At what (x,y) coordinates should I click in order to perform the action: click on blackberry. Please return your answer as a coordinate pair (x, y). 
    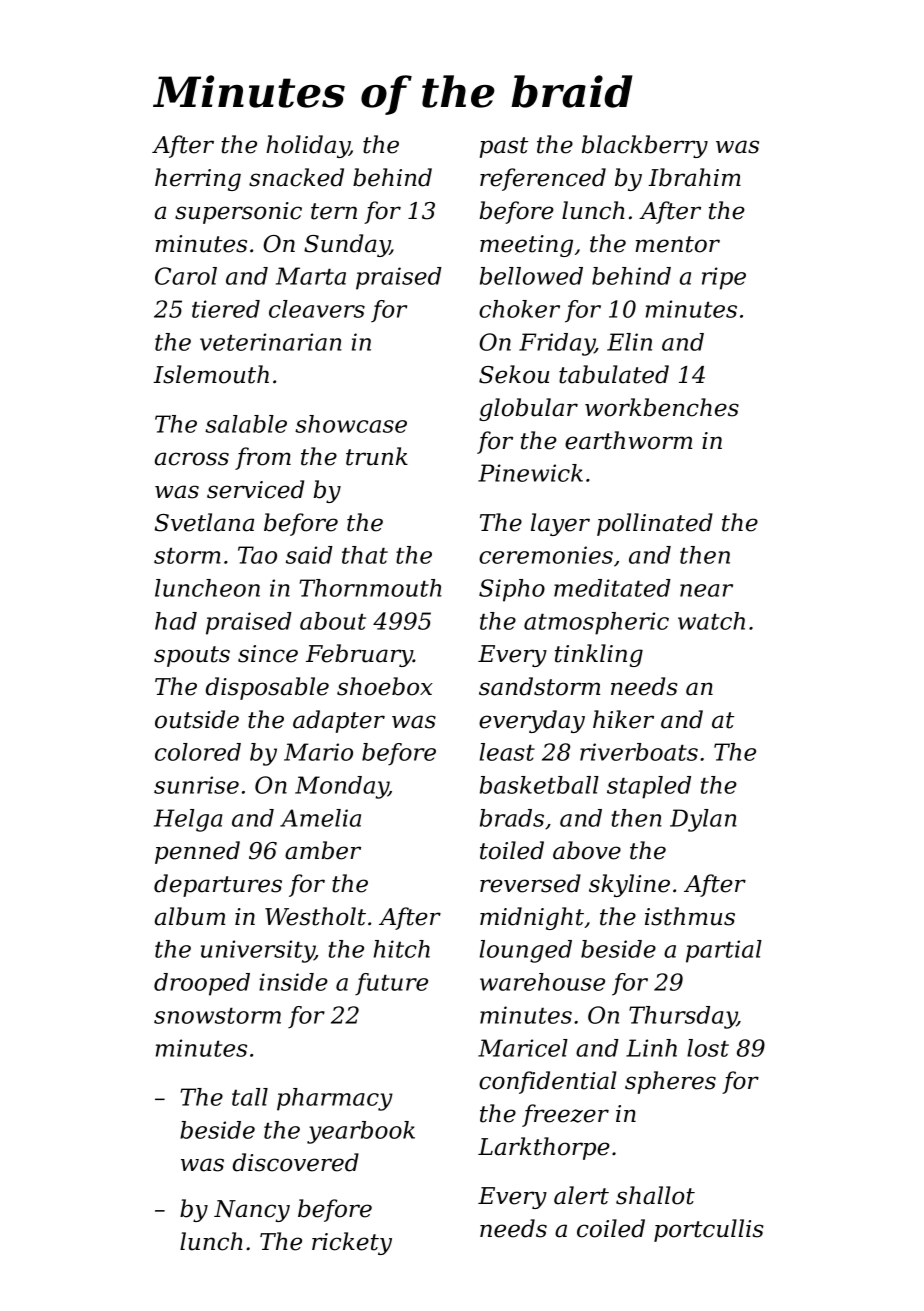
    Looking at the image, I should click on (645, 146).
